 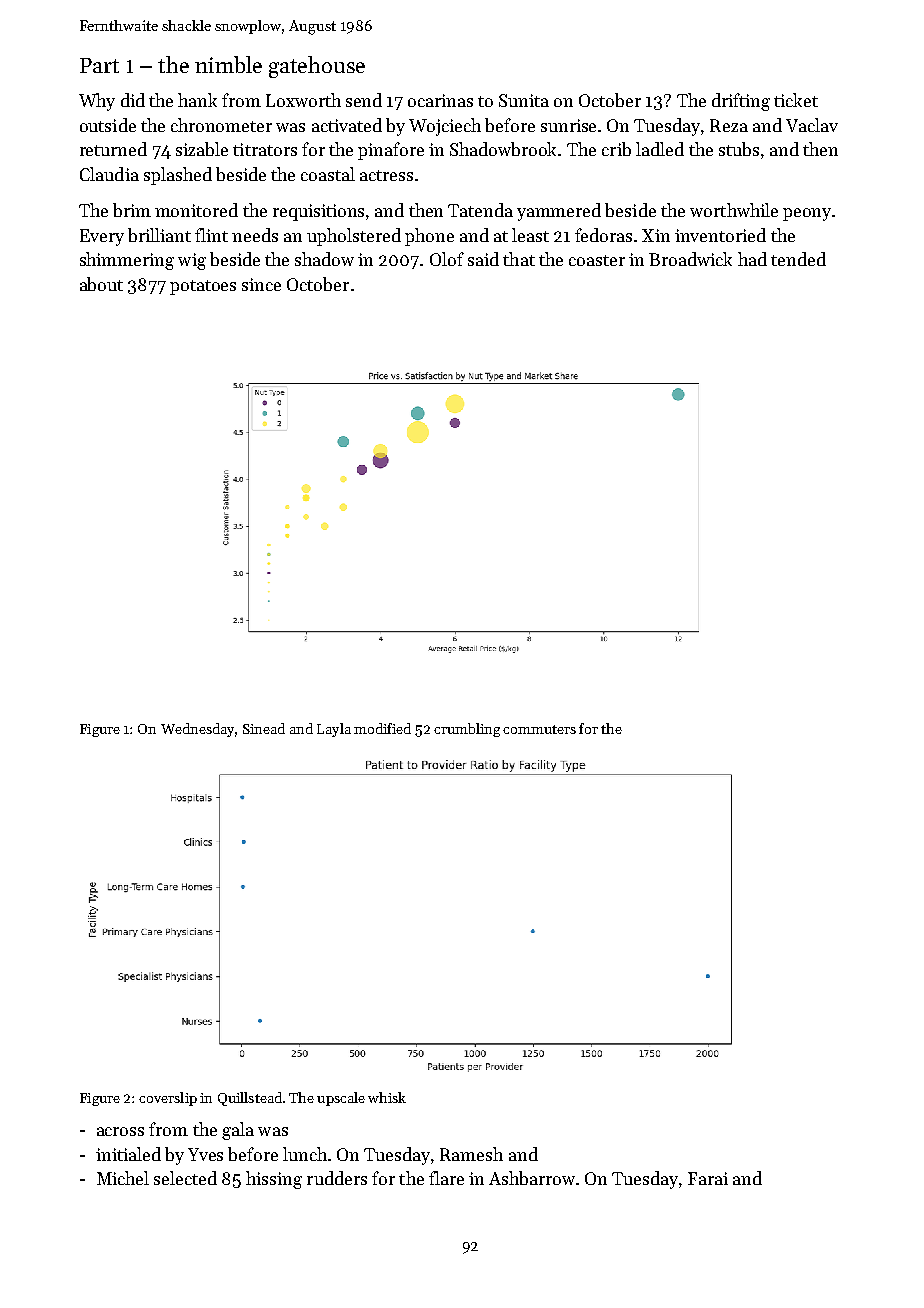 What do you see at coordinates (807, 214) in the page?
I see `peony` at bounding box center [807, 214].
